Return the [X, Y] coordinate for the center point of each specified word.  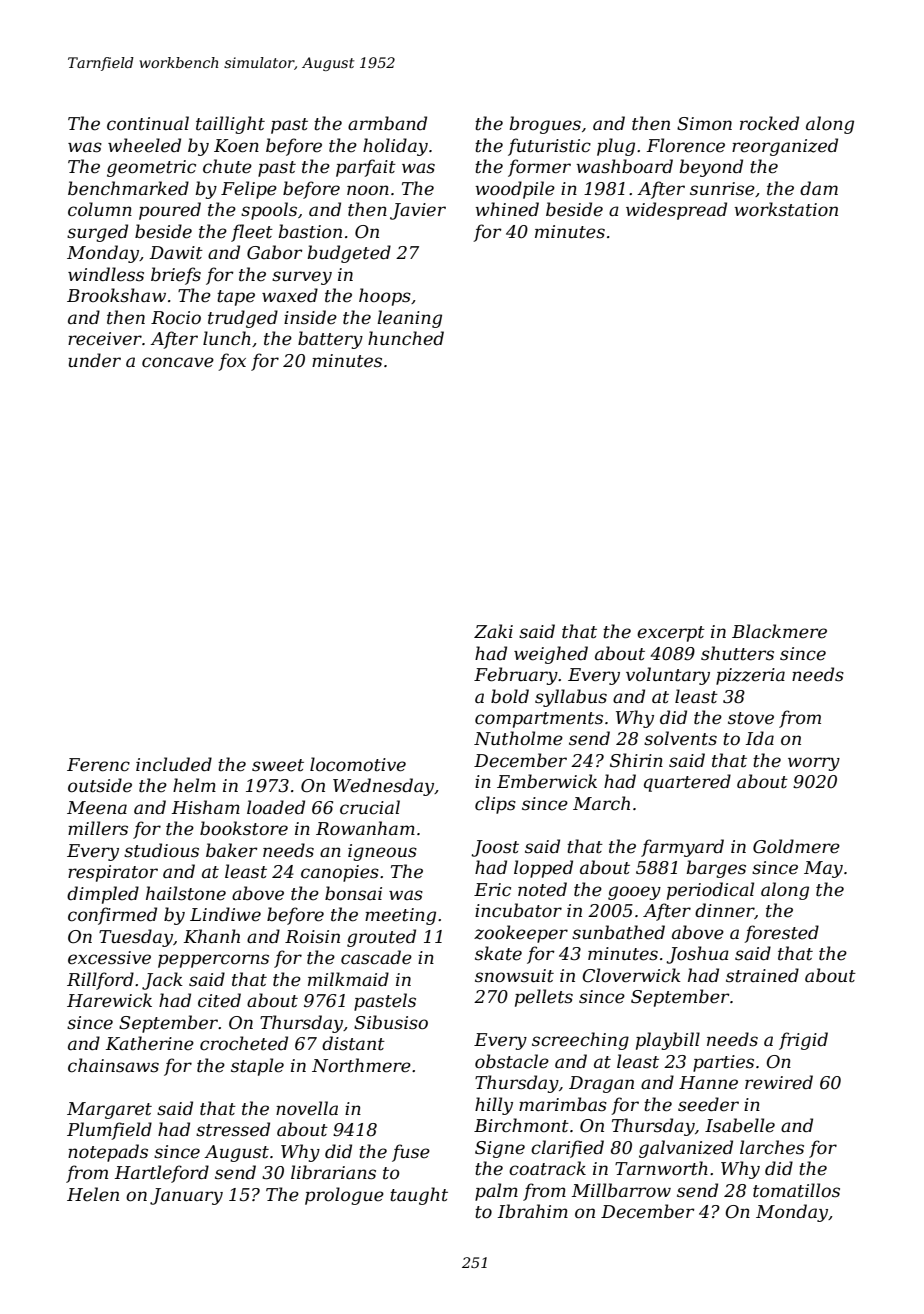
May [823, 869]
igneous [382, 852]
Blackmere [779, 631]
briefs [176, 276]
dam [819, 188]
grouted [381, 938]
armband [387, 123]
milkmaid [348, 979]
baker [232, 850]
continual [148, 123]
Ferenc [98, 765]
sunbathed [618, 932]
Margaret [109, 1110]
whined [507, 209]
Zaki [493, 631]
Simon [704, 123]
